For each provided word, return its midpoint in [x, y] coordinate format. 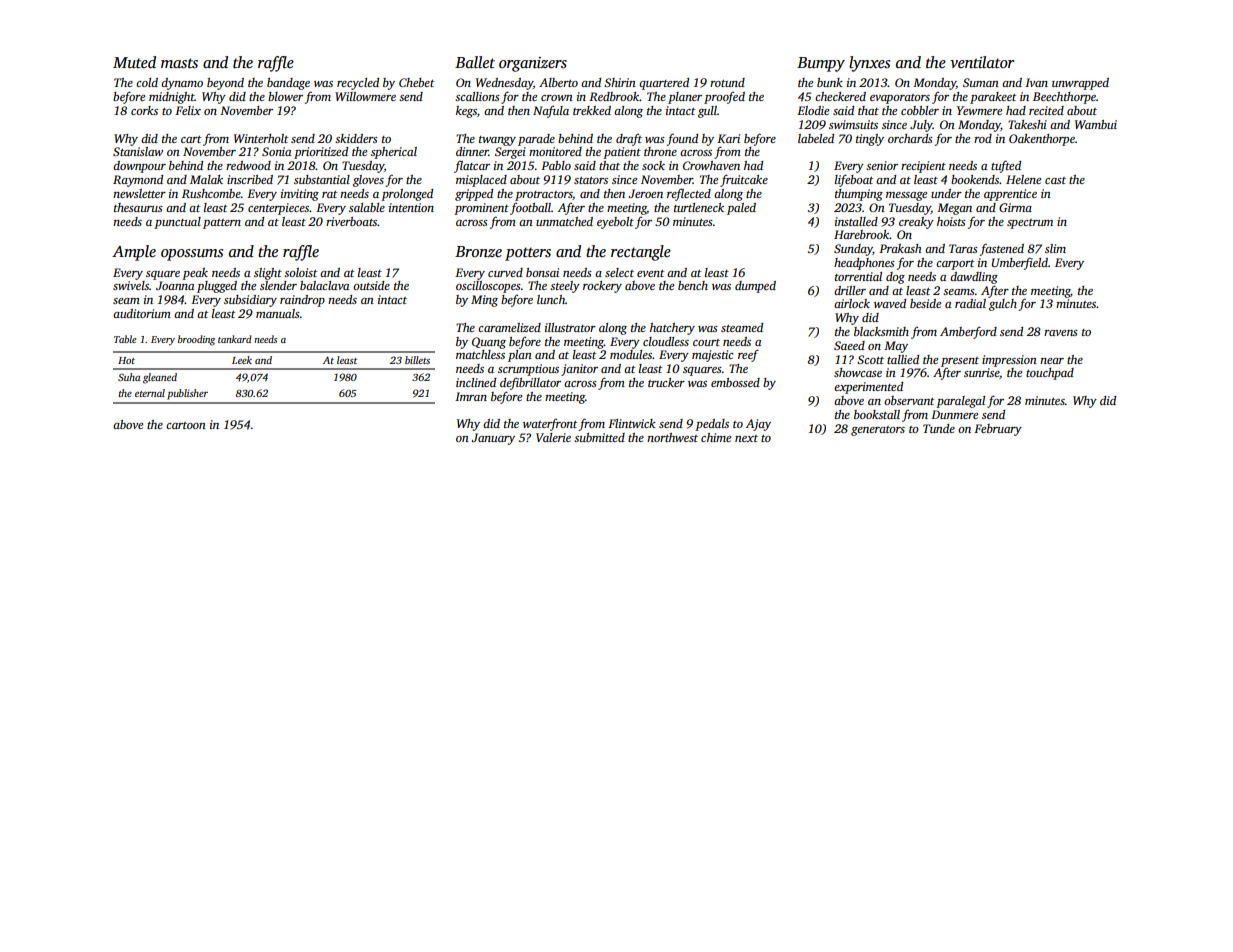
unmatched [564, 221]
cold [147, 82]
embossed [735, 382]
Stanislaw [138, 151]
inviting [300, 195]
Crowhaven [711, 165]
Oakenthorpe [1042, 140]
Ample [134, 253]
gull [707, 112]
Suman [981, 82]
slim [1055, 248]
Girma [1015, 207]
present [960, 362]
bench [693, 285]
